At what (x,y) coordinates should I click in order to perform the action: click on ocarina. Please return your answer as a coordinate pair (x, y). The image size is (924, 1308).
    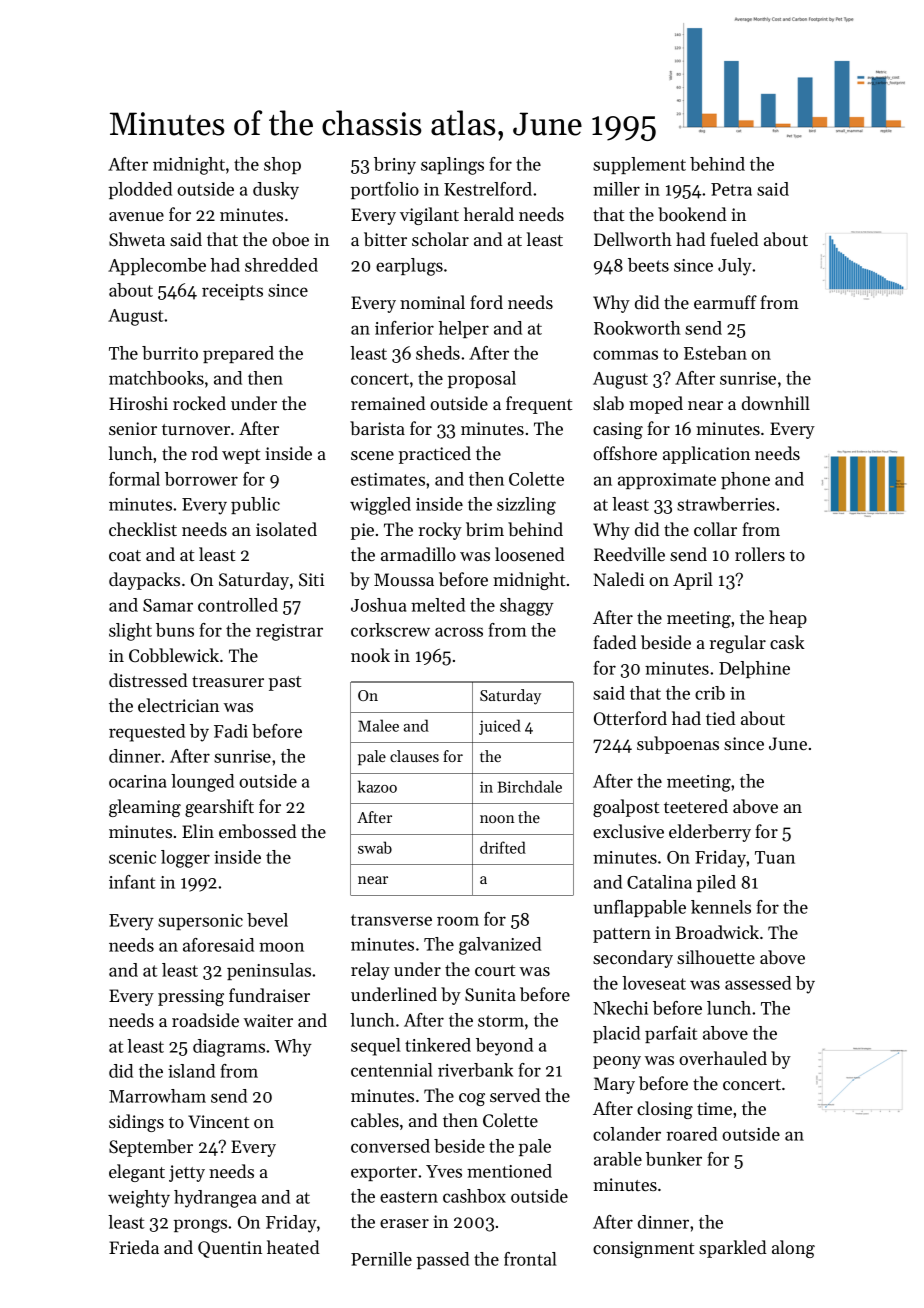
    Looking at the image, I should click on (137, 781).
